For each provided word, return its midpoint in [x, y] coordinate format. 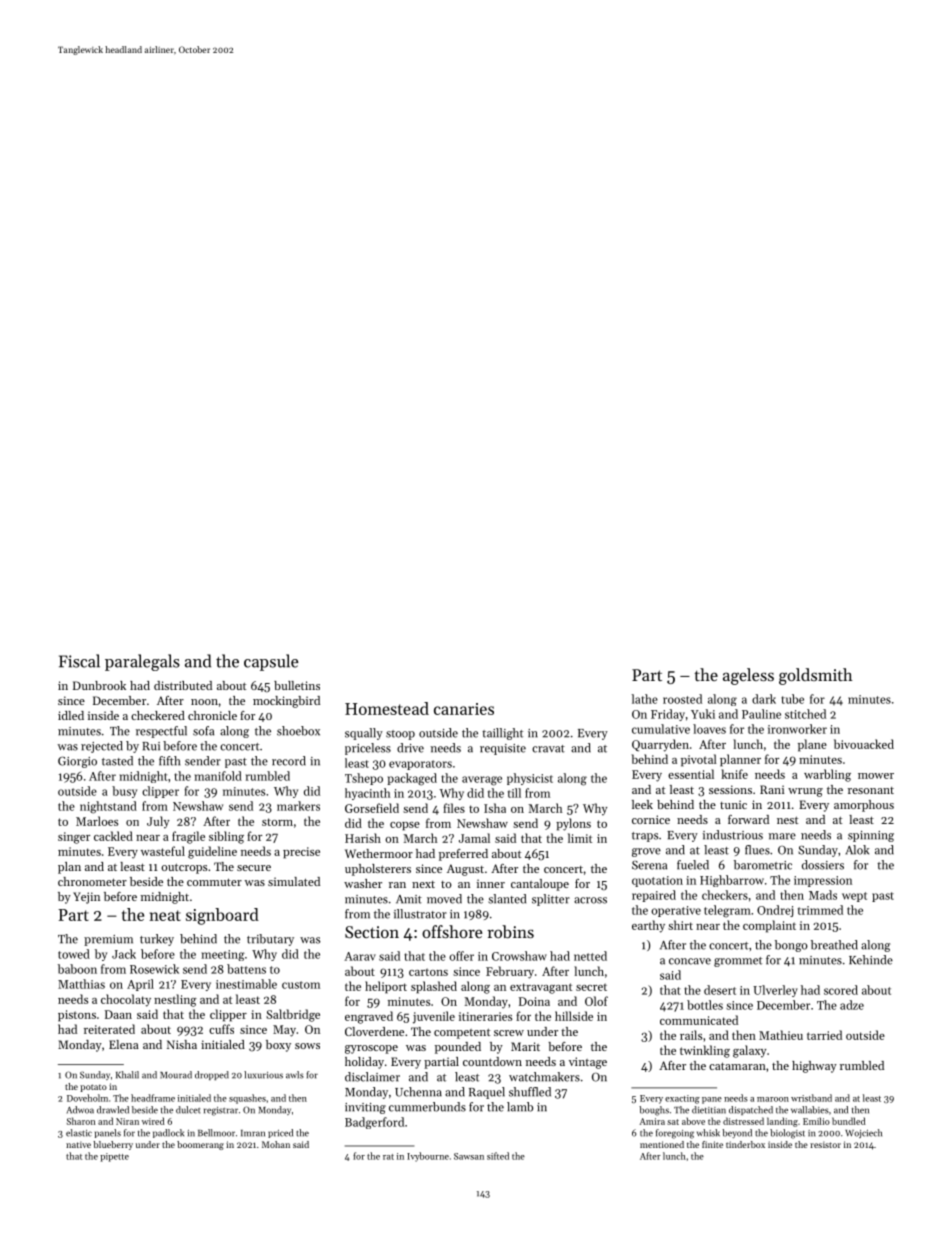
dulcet [188, 1110]
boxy [278, 1046]
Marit [525, 1046]
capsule [271, 662]
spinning [871, 836]
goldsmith [816, 676]
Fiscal [79, 661]
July [158, 822]
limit [580, 838]
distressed [743, 1121]
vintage [588, 1063]
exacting [682, 1099]
